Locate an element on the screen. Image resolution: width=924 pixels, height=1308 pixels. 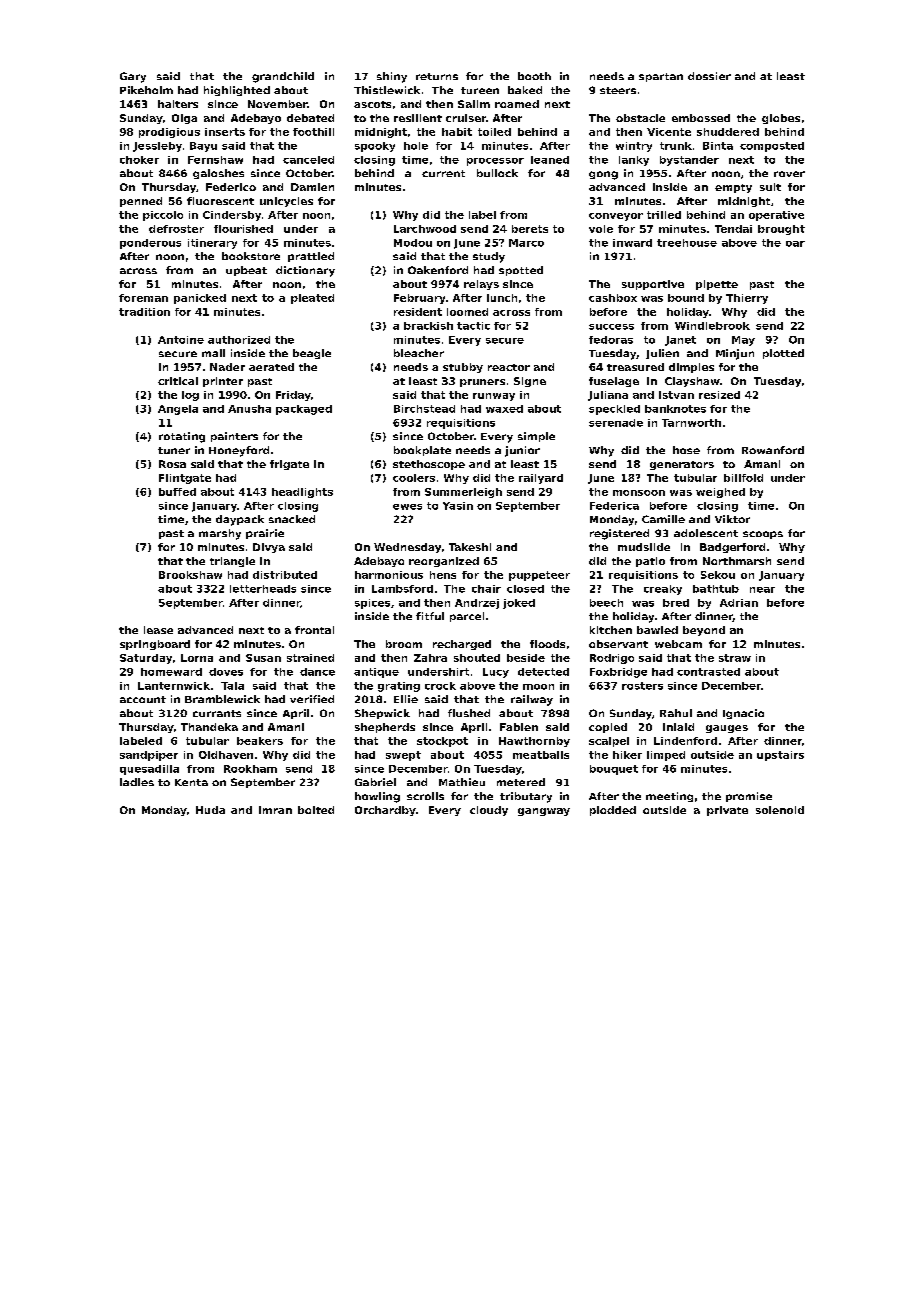
buffed is located at coordinates (177, 492).
